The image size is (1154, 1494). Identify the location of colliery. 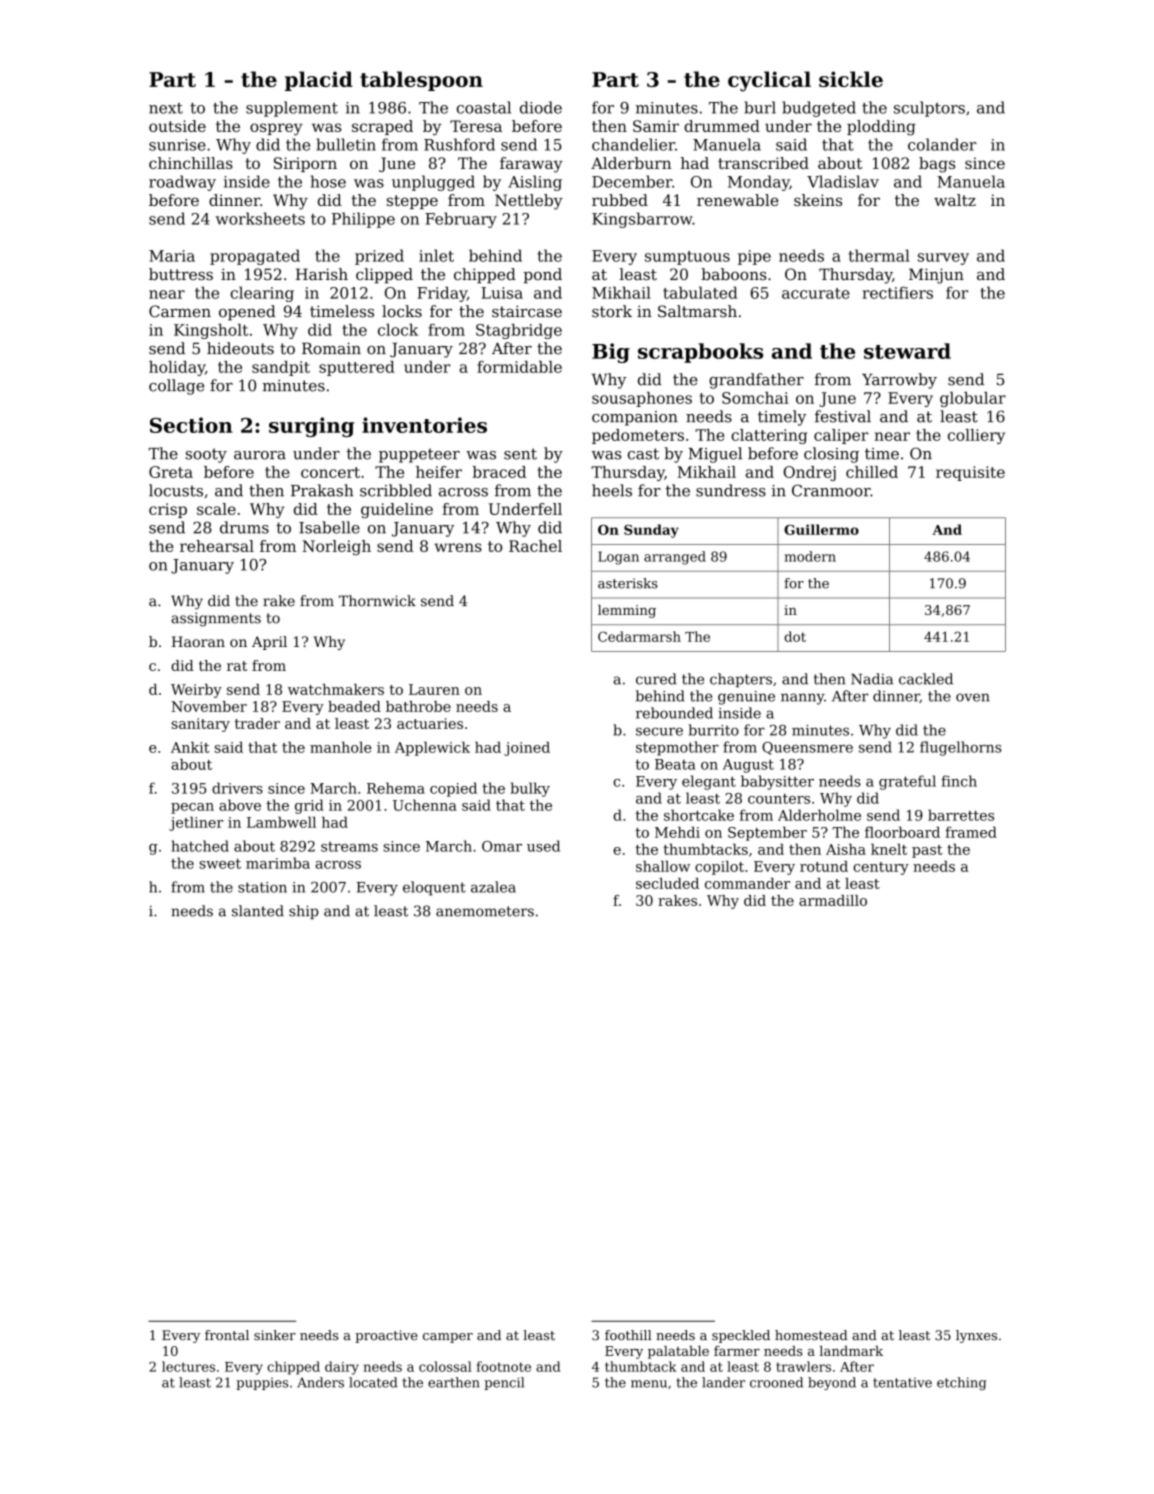
(976, 436).
